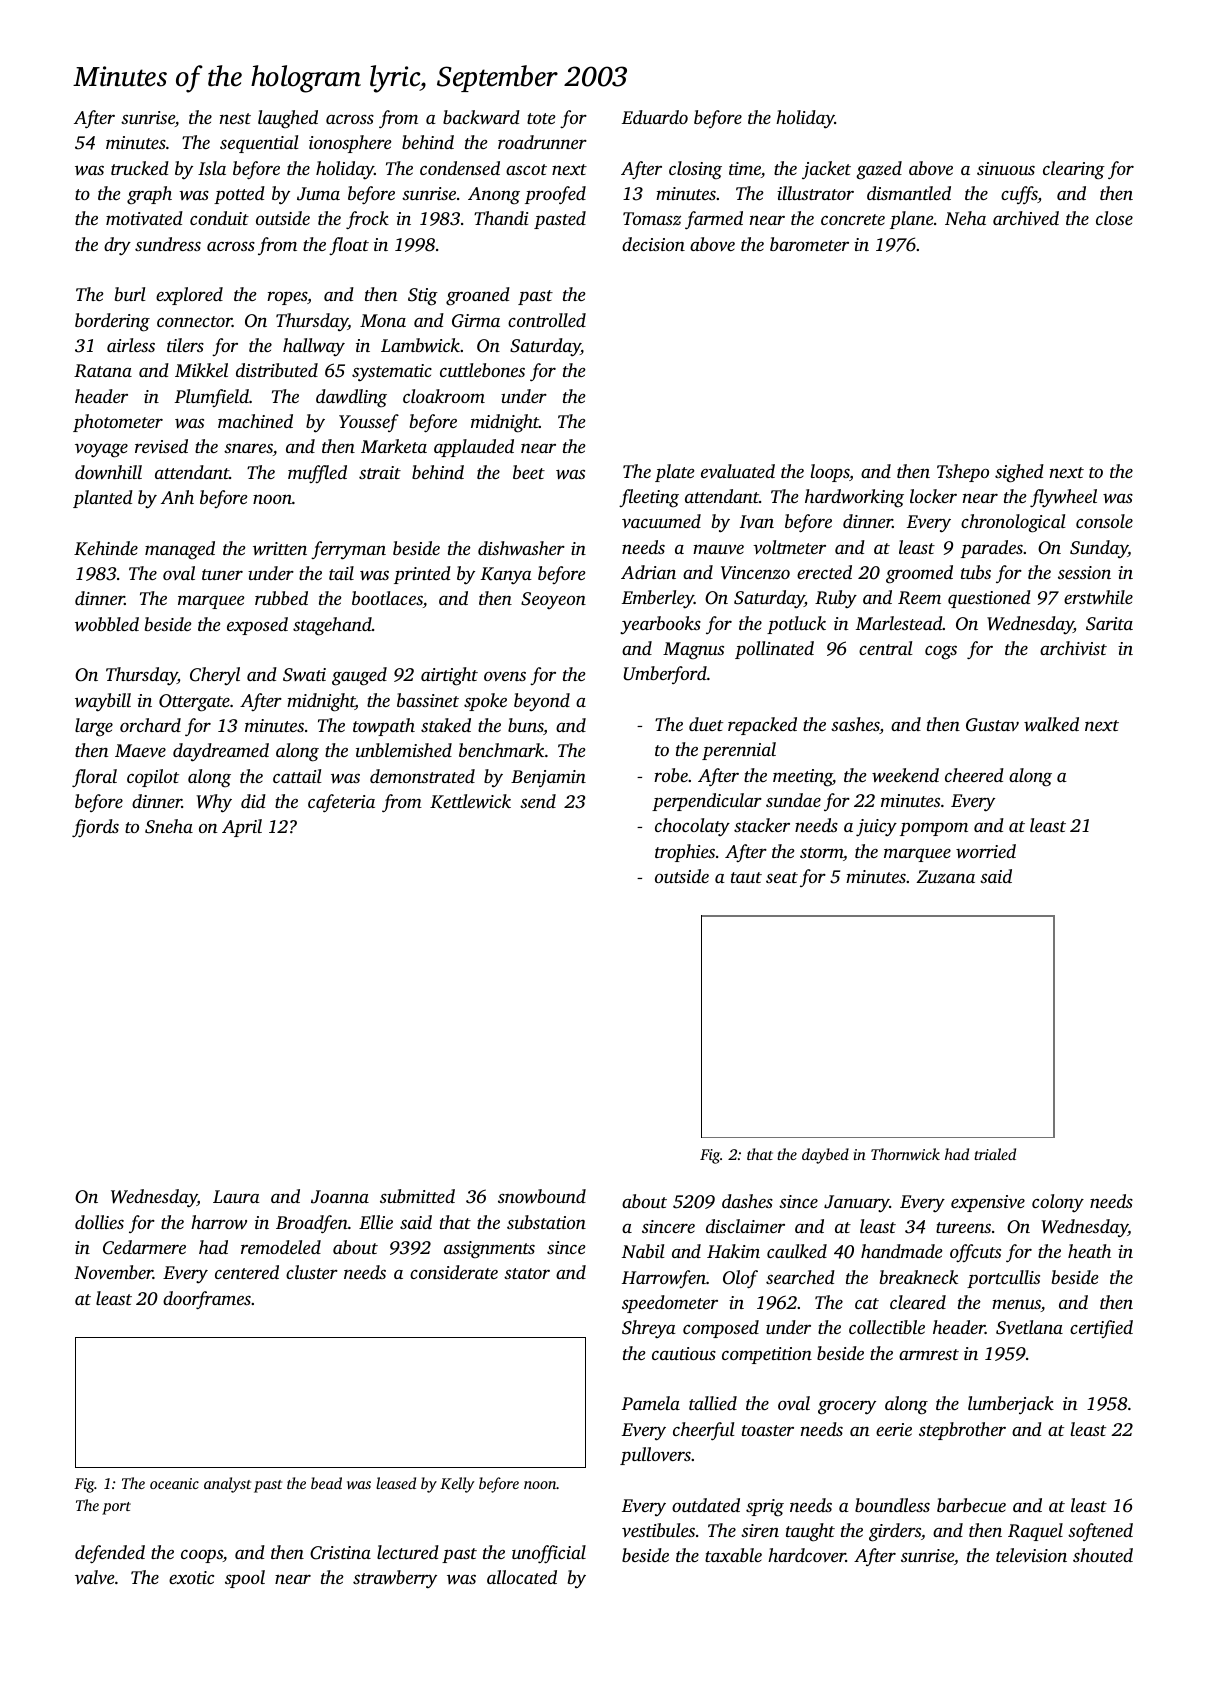 This document has width=1208, height=1708. I want to click on floral, so click(94, 778).
